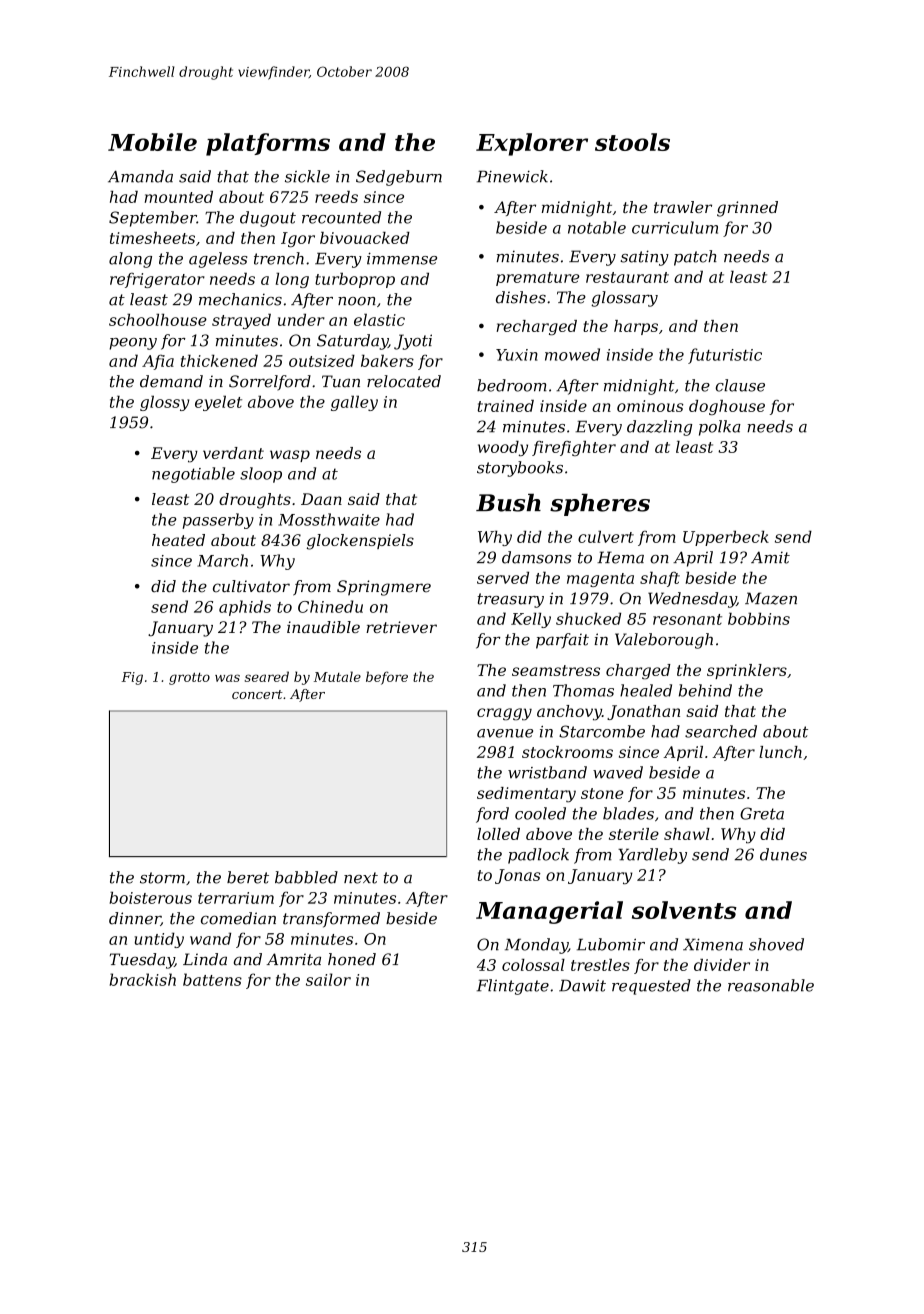 The width and height of the screenshot is (924, 1314). What do you see at coordinates (512, 176) in the screenshot?
I see `Pinewick` at bounding box center [512, 176].
